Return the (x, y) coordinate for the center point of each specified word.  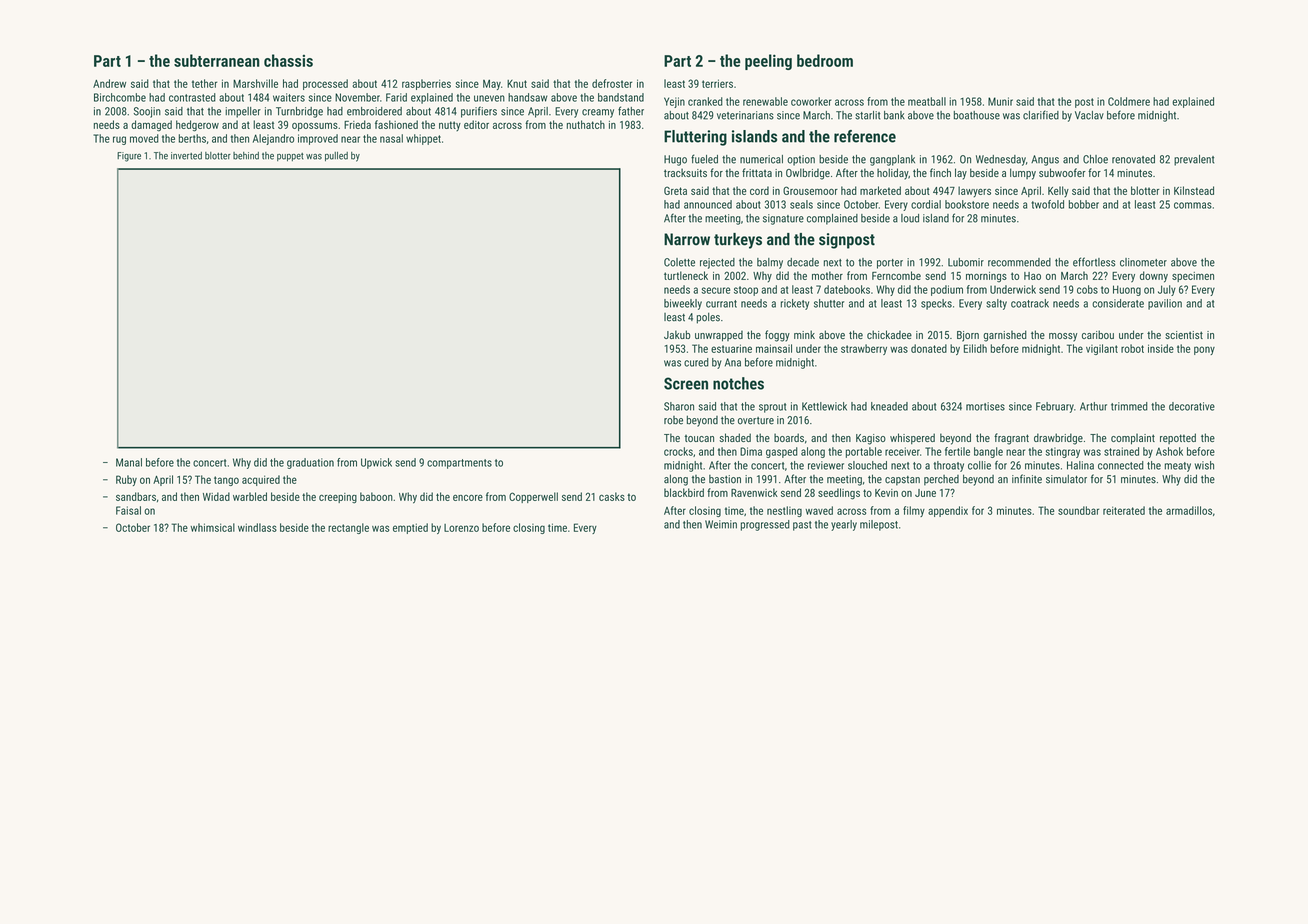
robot (1132, 348)
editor (476, 124)
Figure (129, 157)
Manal (129, 462)
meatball (927, 101)
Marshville (255, 83)
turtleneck (686, 275)
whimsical (212, 527)
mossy (1063, 337)
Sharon (679, 406)
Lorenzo (461, 528)
